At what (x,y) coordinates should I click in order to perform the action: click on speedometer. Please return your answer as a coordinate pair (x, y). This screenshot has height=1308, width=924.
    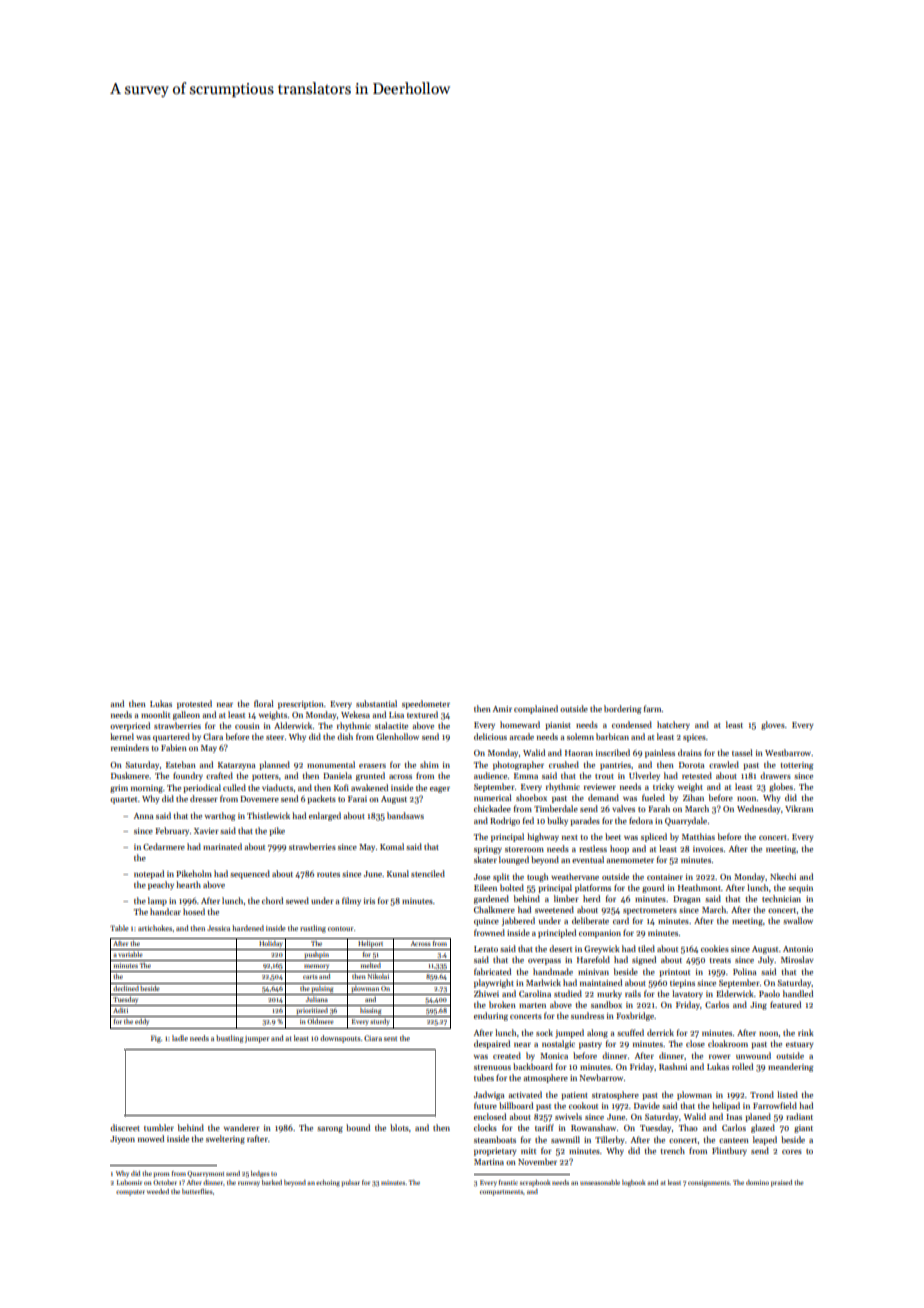
    Looking at the image, I should click on (426, 704).
